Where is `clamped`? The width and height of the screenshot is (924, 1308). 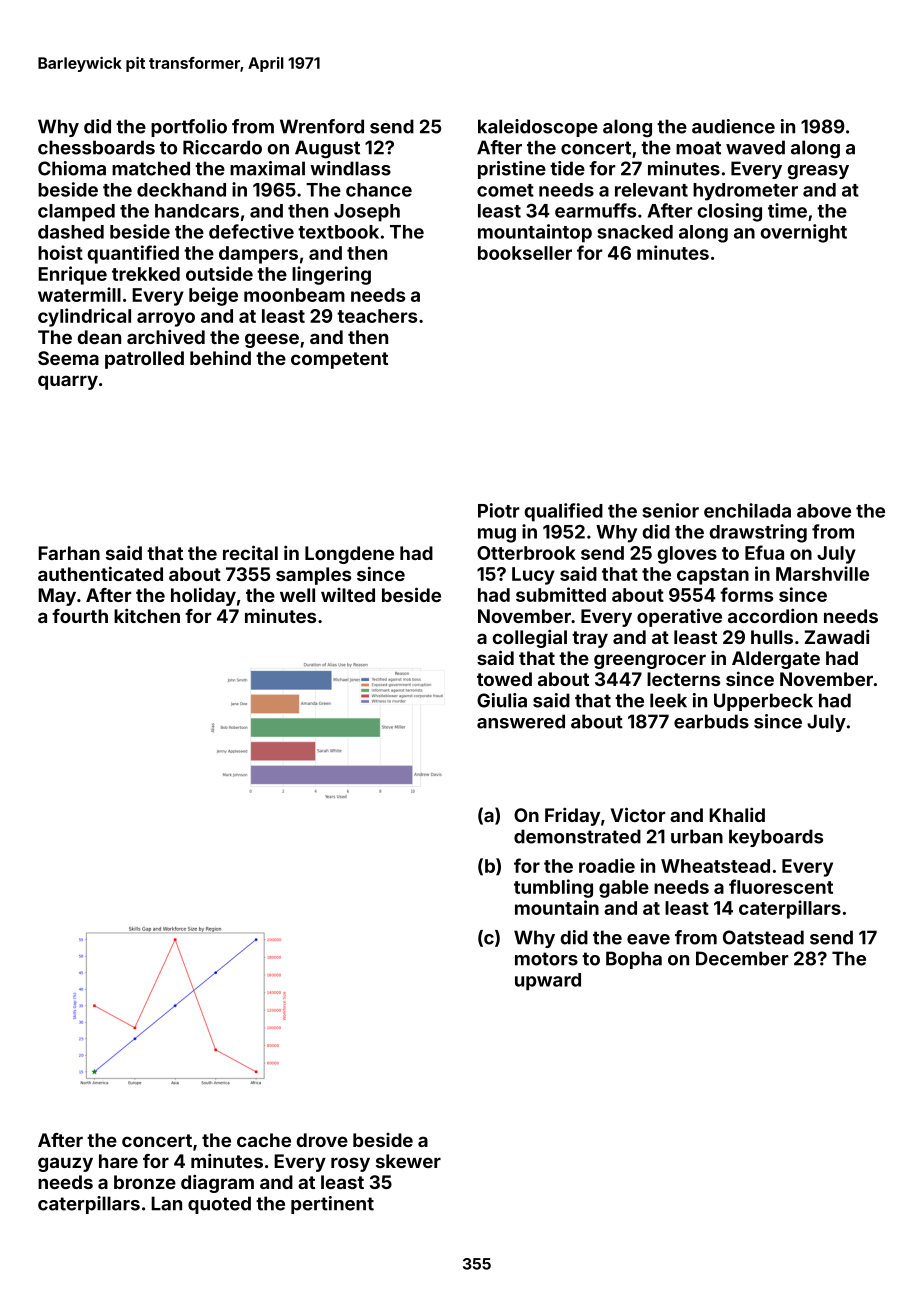 clamped is located at coordinates (76, 213).
